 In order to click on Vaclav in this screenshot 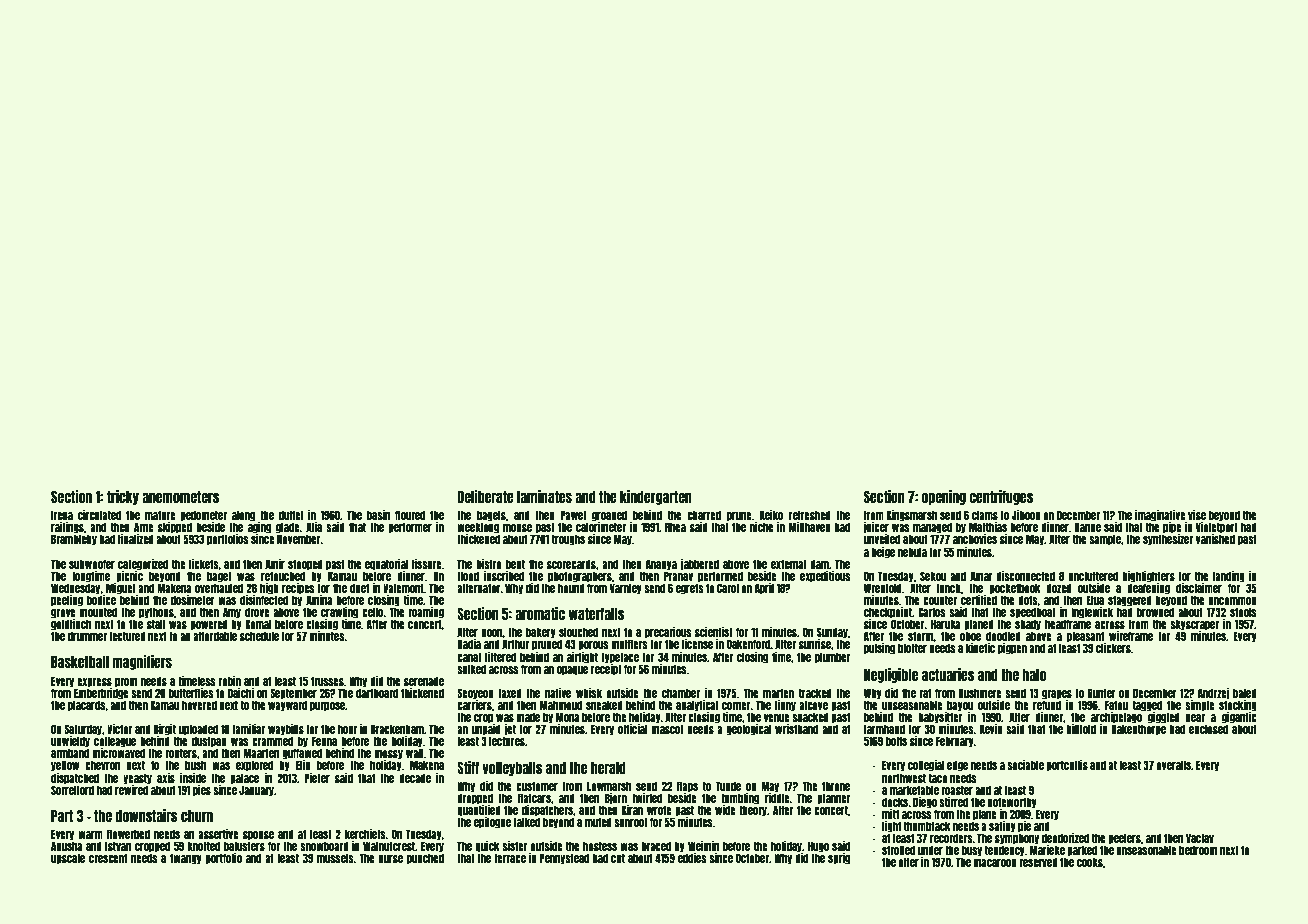, I will do `click(1200, 838)`.
